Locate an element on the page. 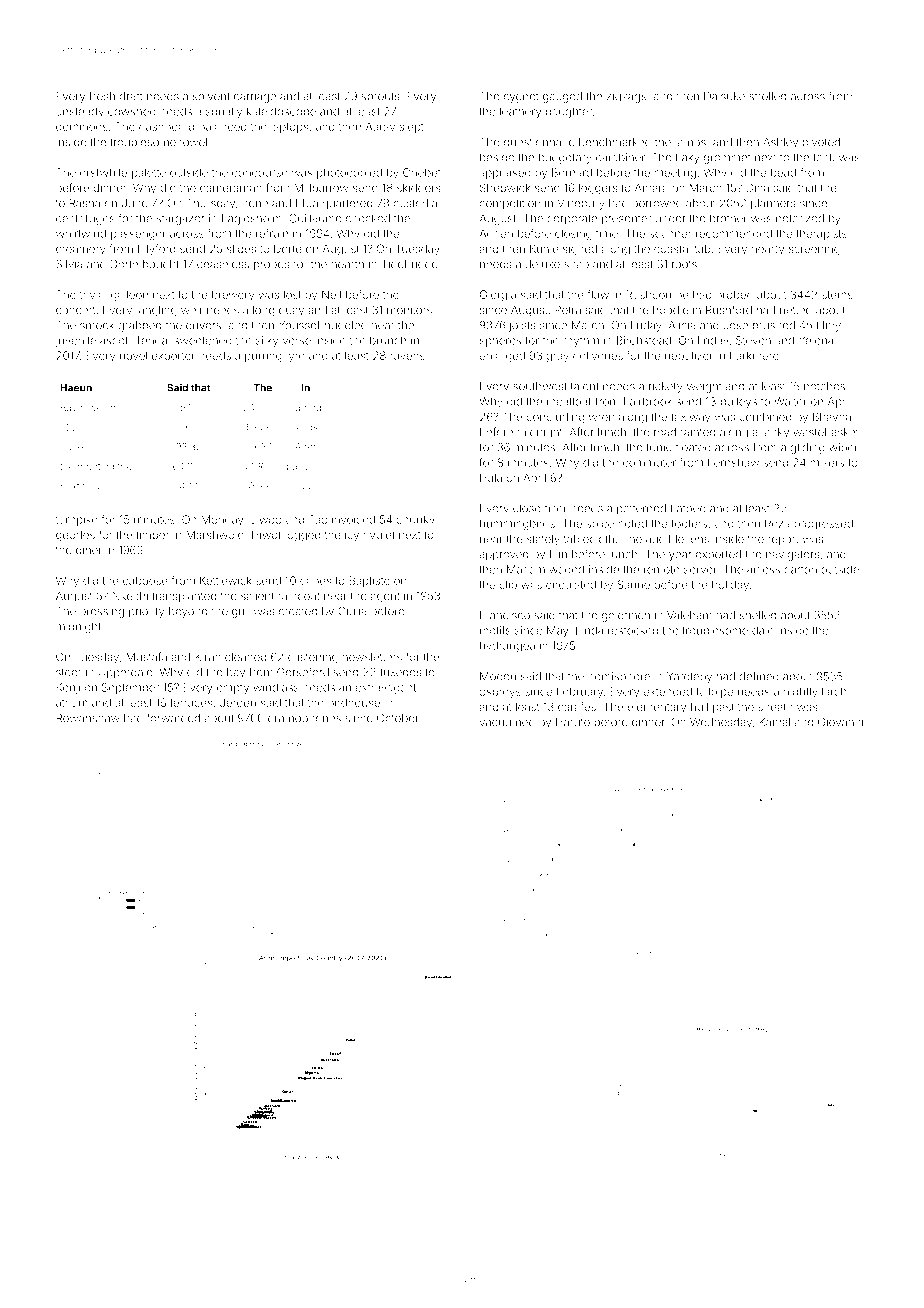 The image size is (924, 1308). juvenile is located at coordinates (75, 341).
